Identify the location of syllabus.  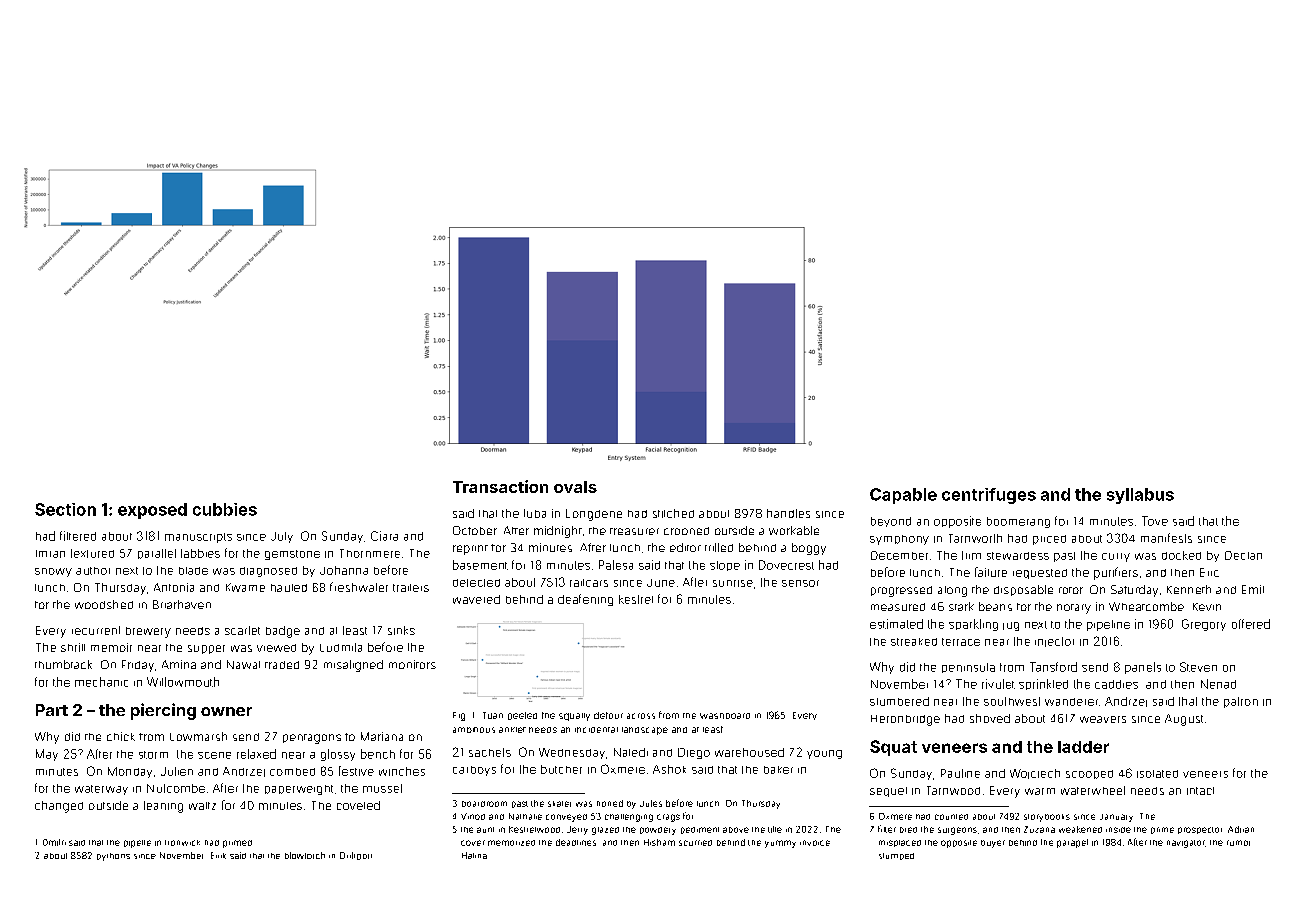
(1140, 496).
